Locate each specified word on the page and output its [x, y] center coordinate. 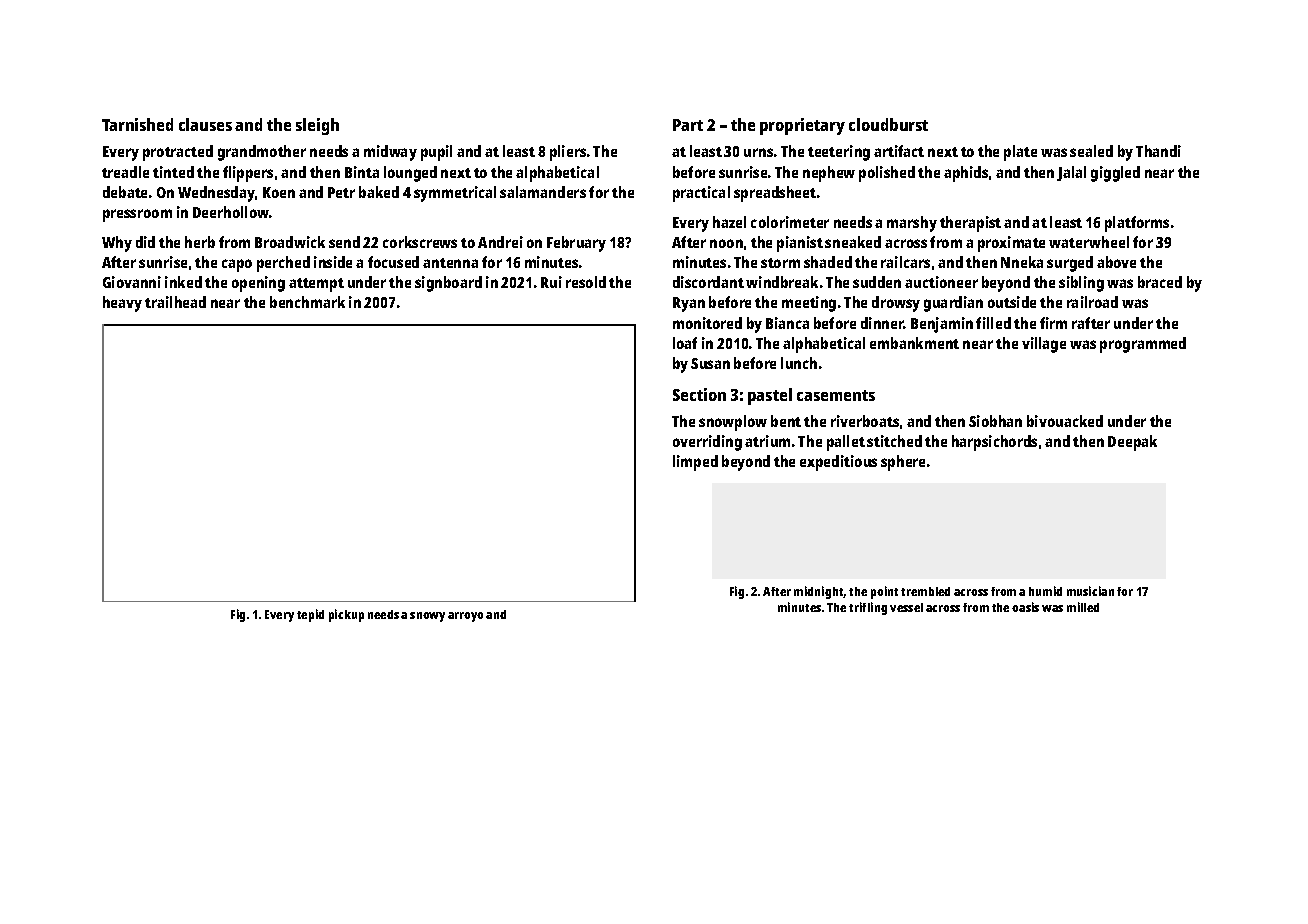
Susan [710, 363]
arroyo [465, 617]
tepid [310, 615]
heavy [122, 304]
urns [758, 152]
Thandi [1158, 151]
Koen [279, 192]
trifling [868, 608]
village [1044, 345]
